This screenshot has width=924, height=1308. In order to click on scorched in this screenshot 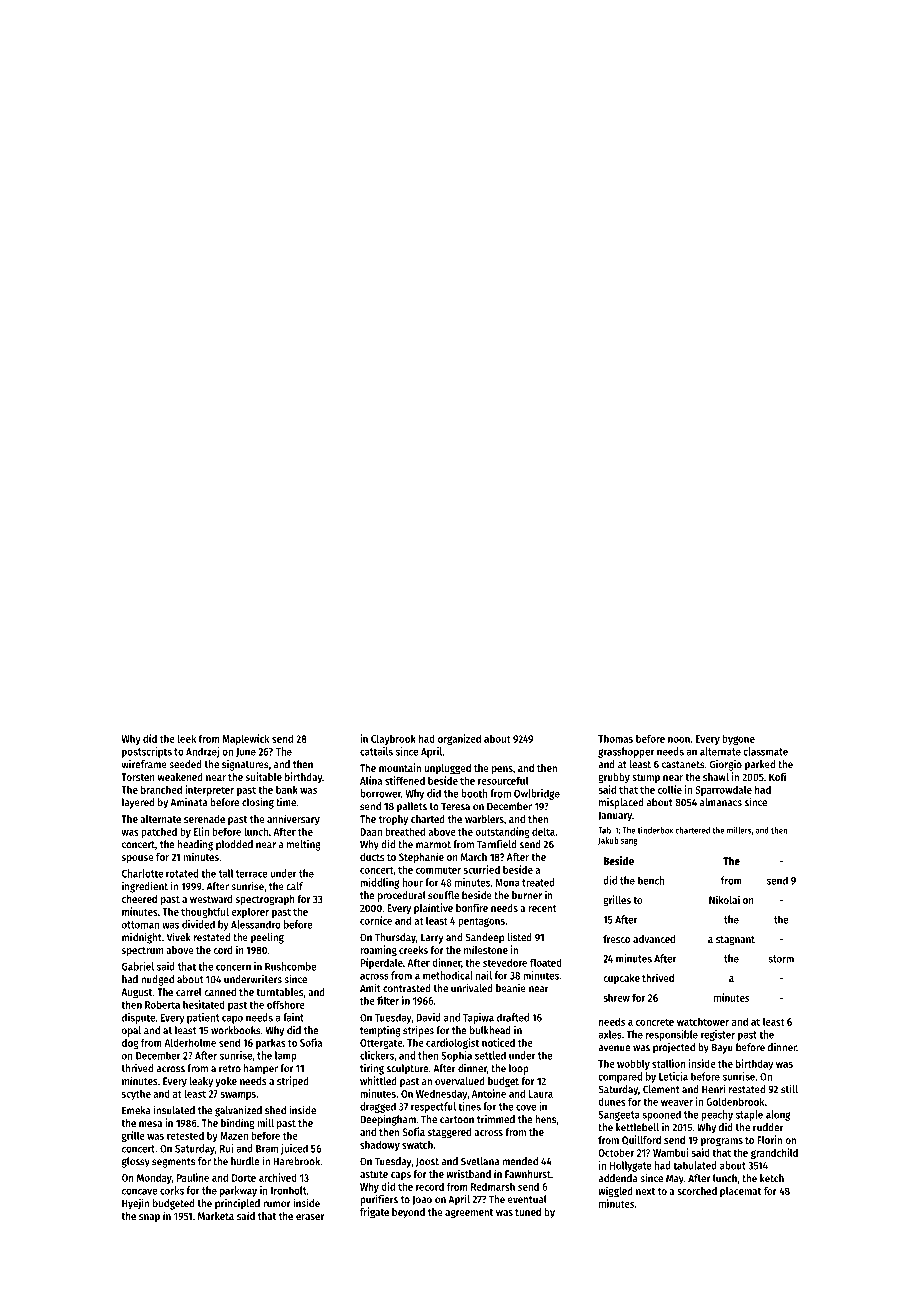, I will do `click(697, 1191)`.
